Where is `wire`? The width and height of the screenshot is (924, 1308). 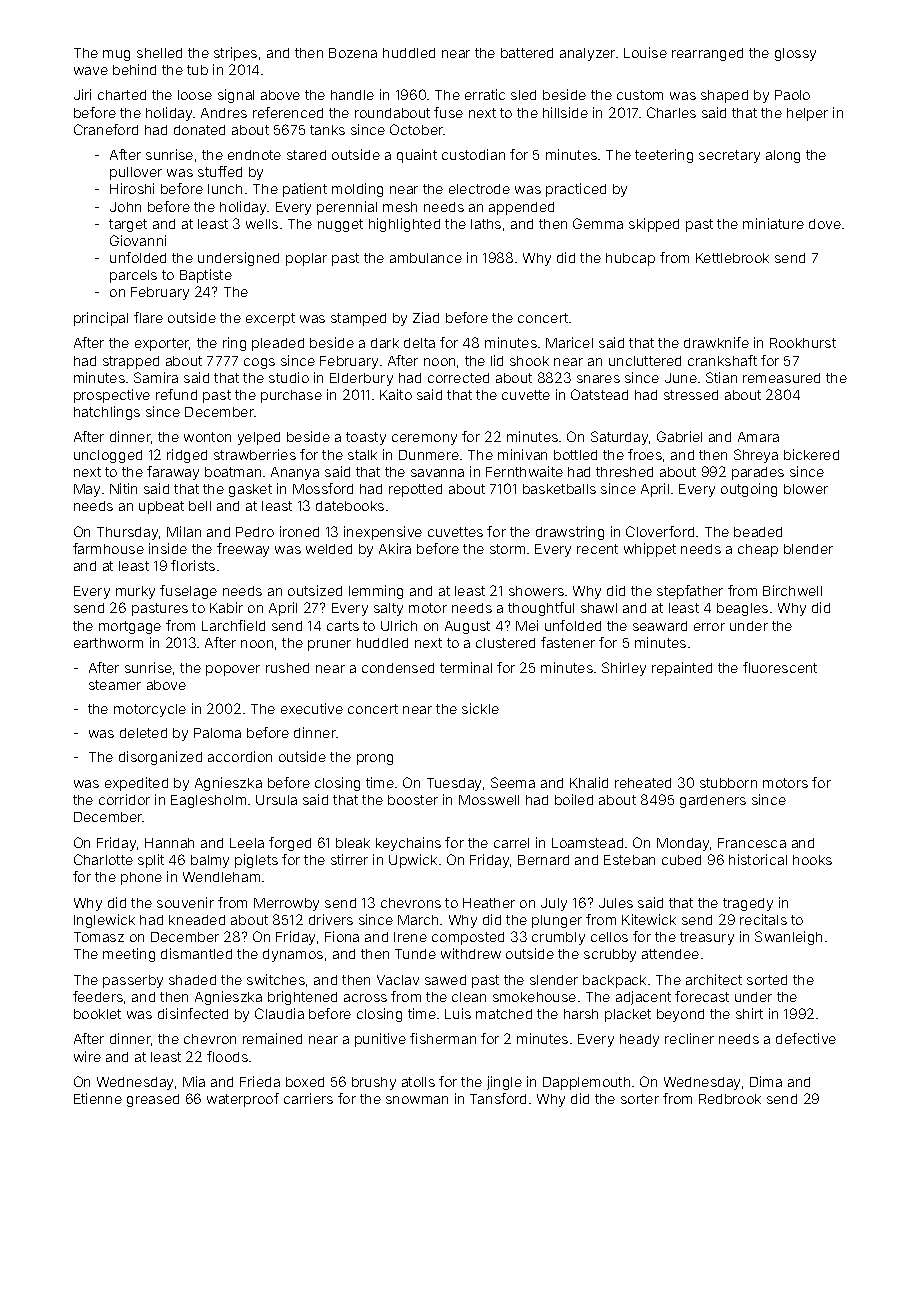
wire is located at coordinates (87, 1056).
